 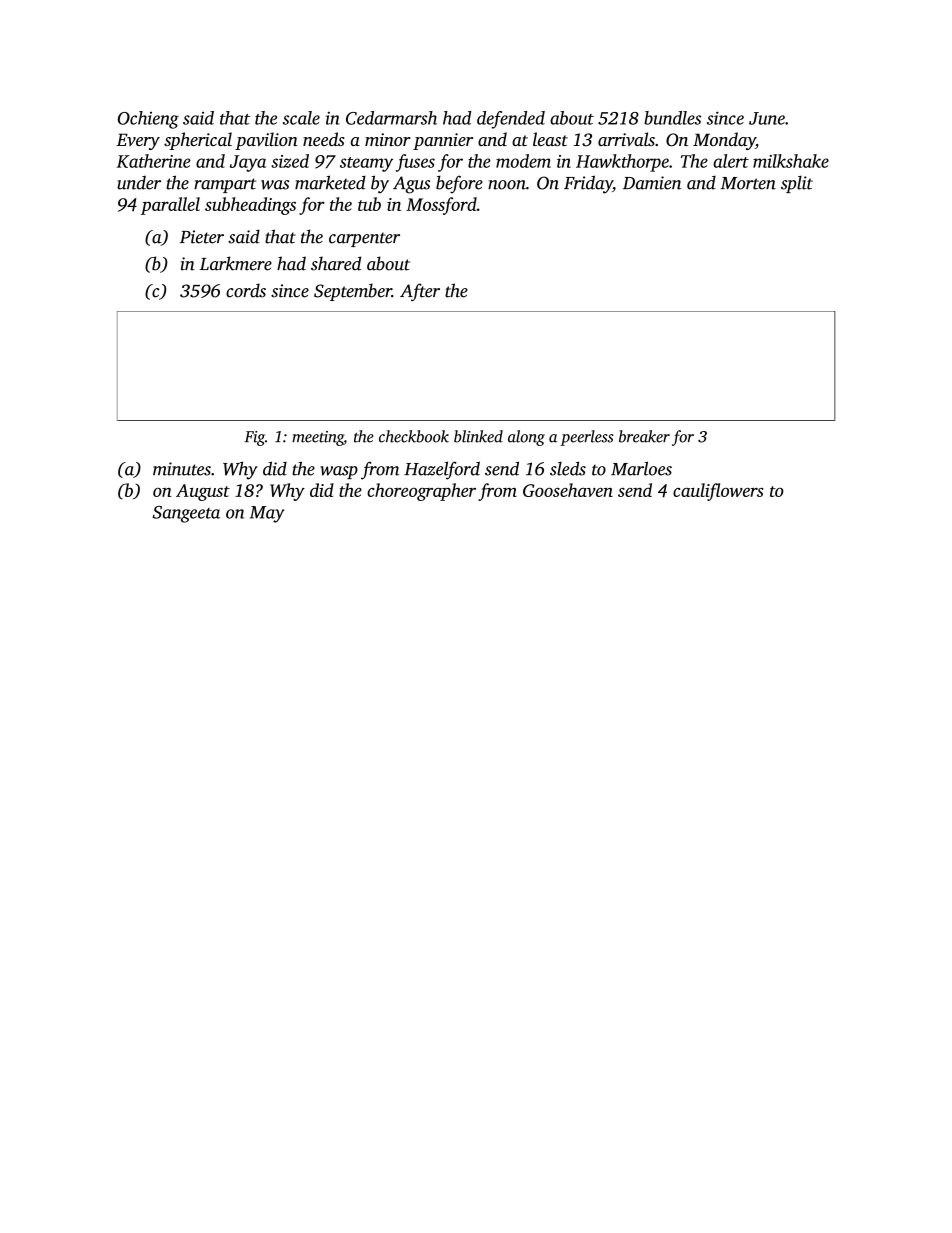 I want to click on Fig, so click(x=255, y=438).
